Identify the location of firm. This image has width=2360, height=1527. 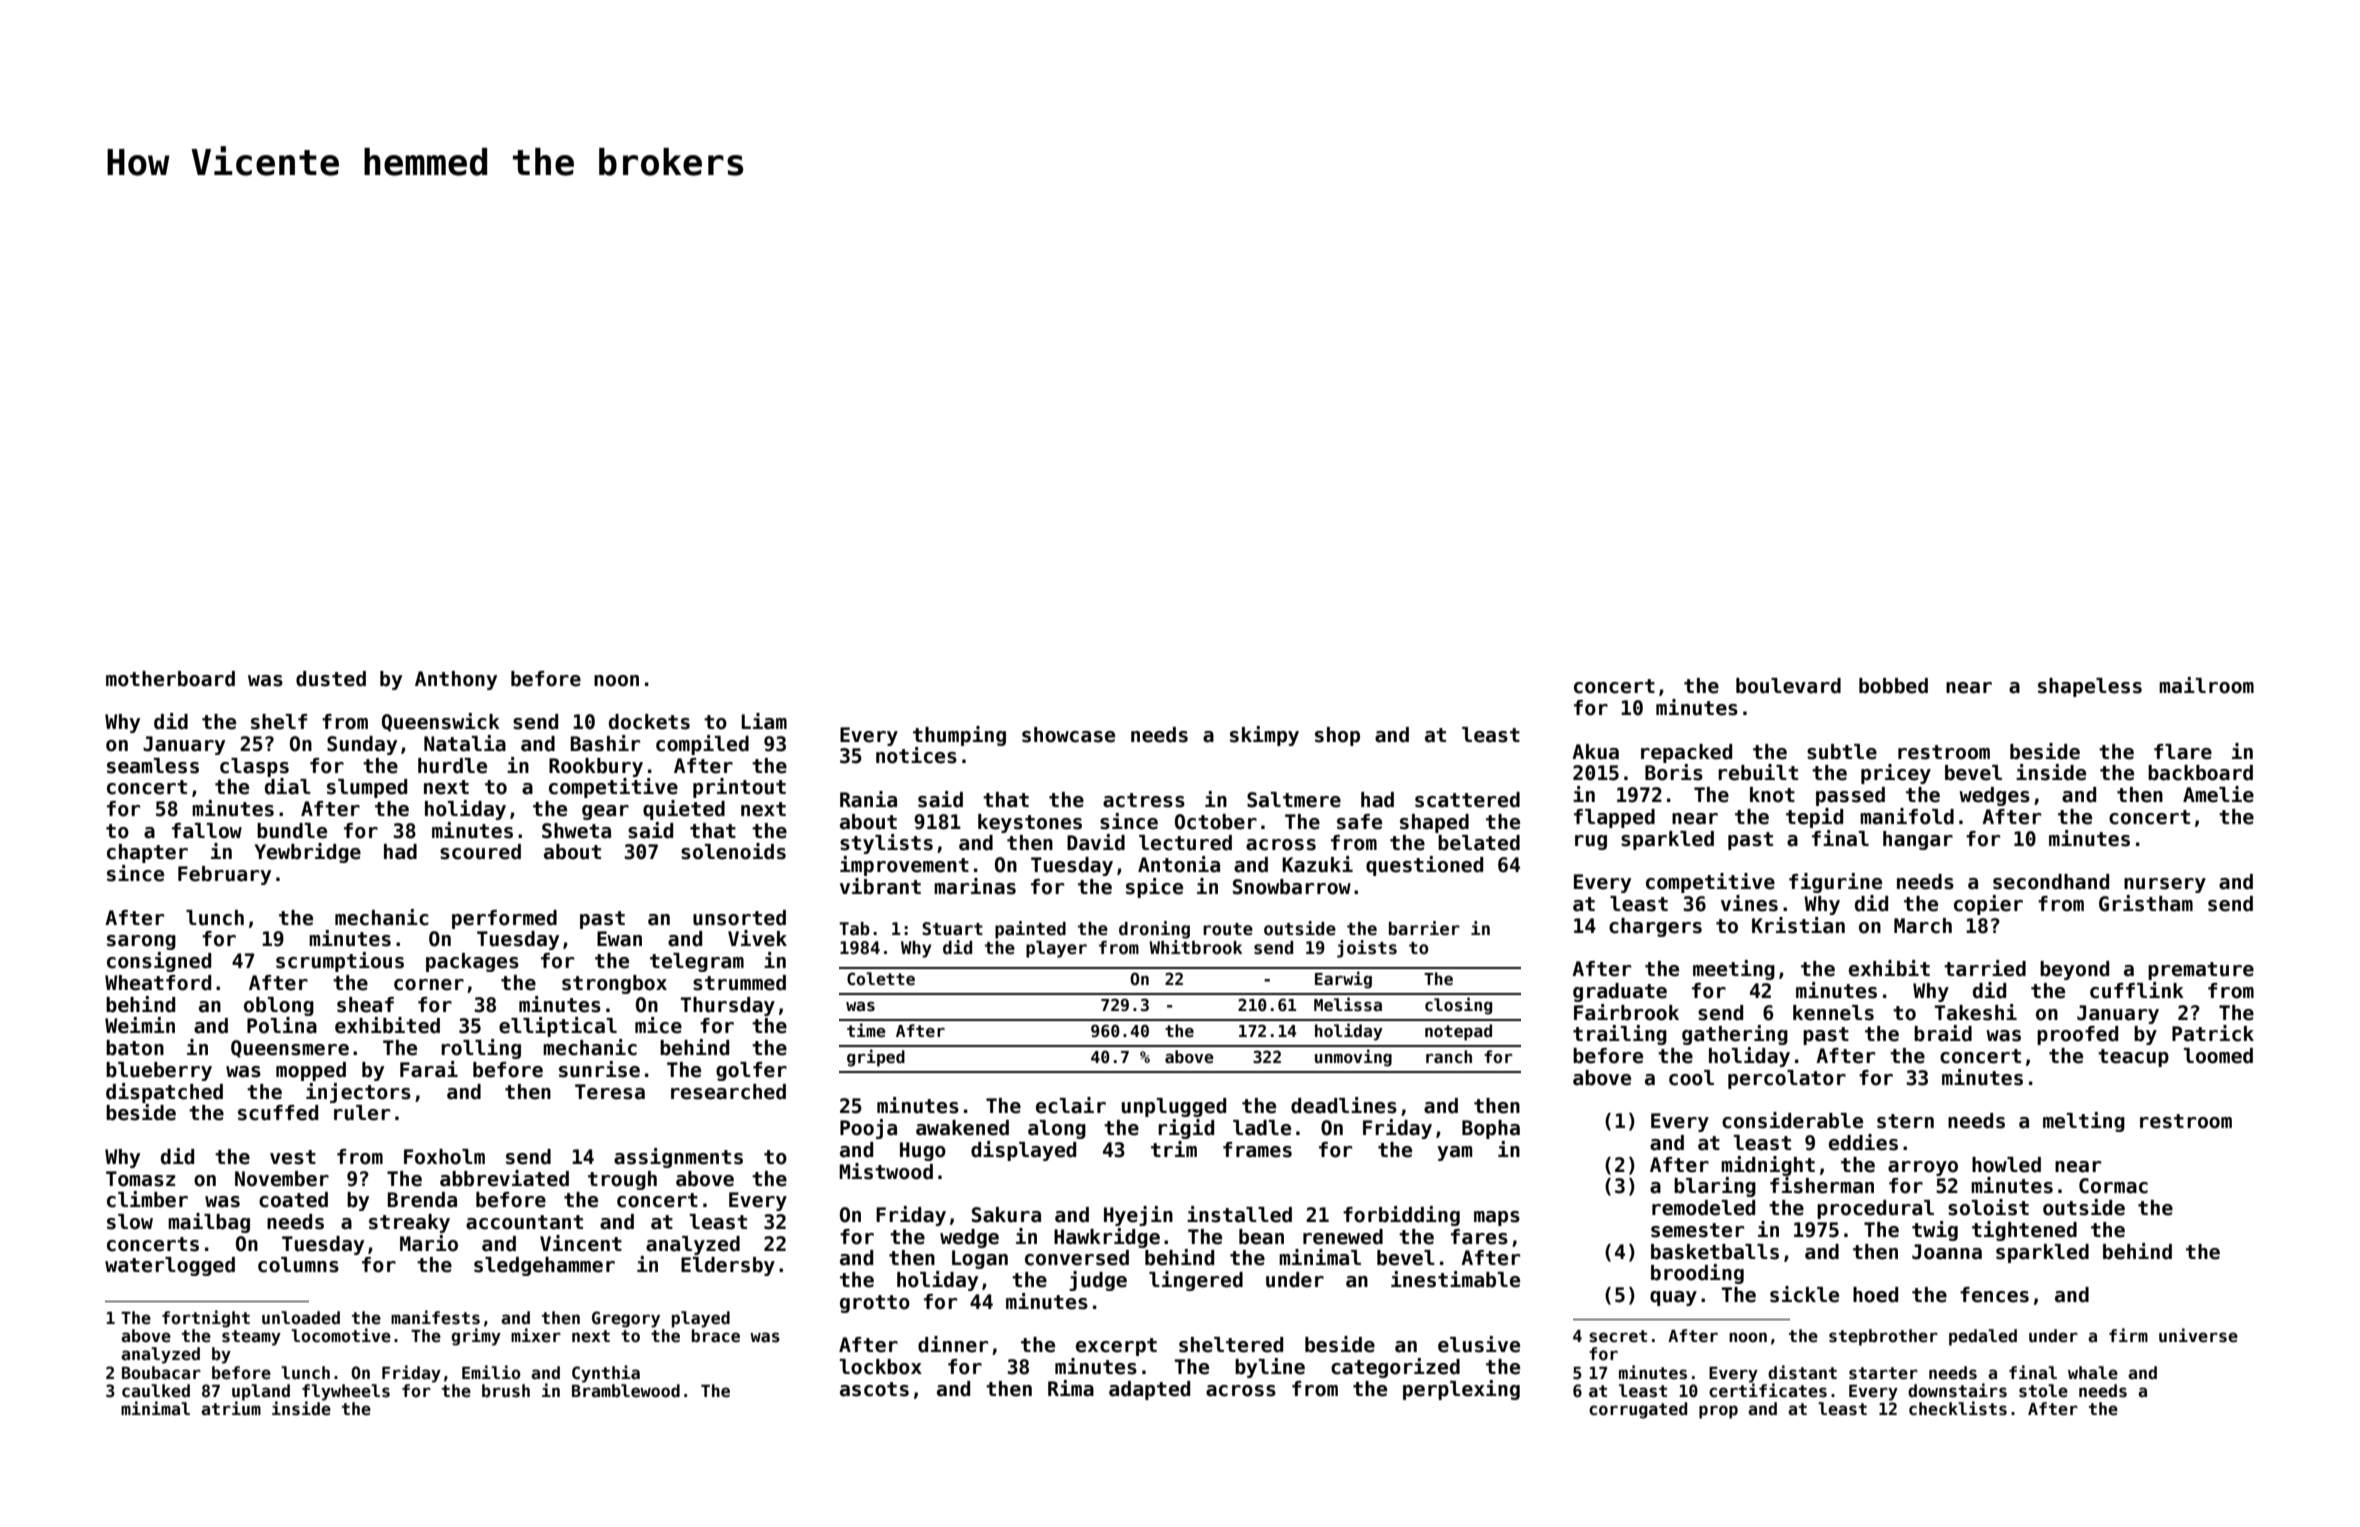
(2128, 1335).
